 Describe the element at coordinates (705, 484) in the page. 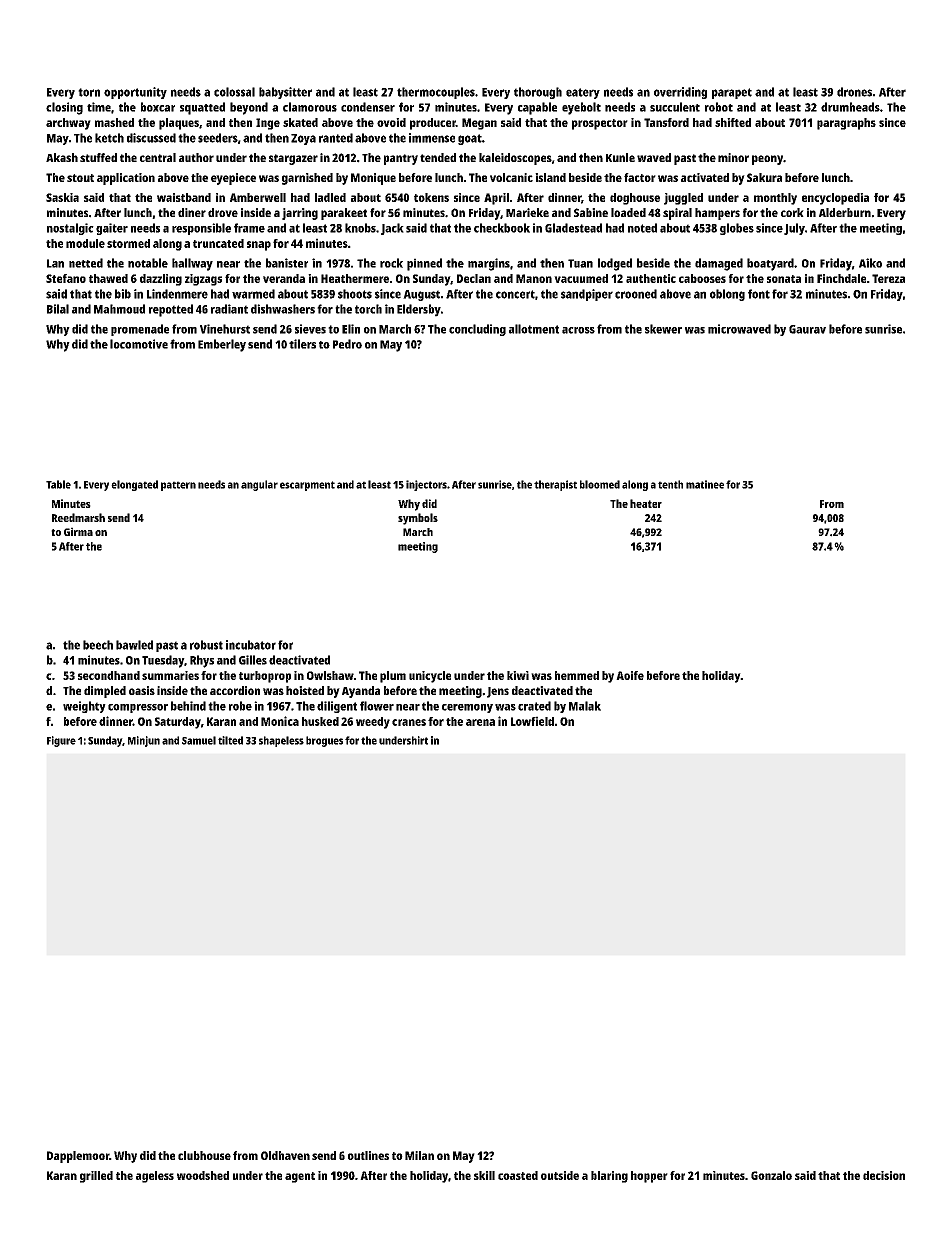

I see `matinee` at that location.
